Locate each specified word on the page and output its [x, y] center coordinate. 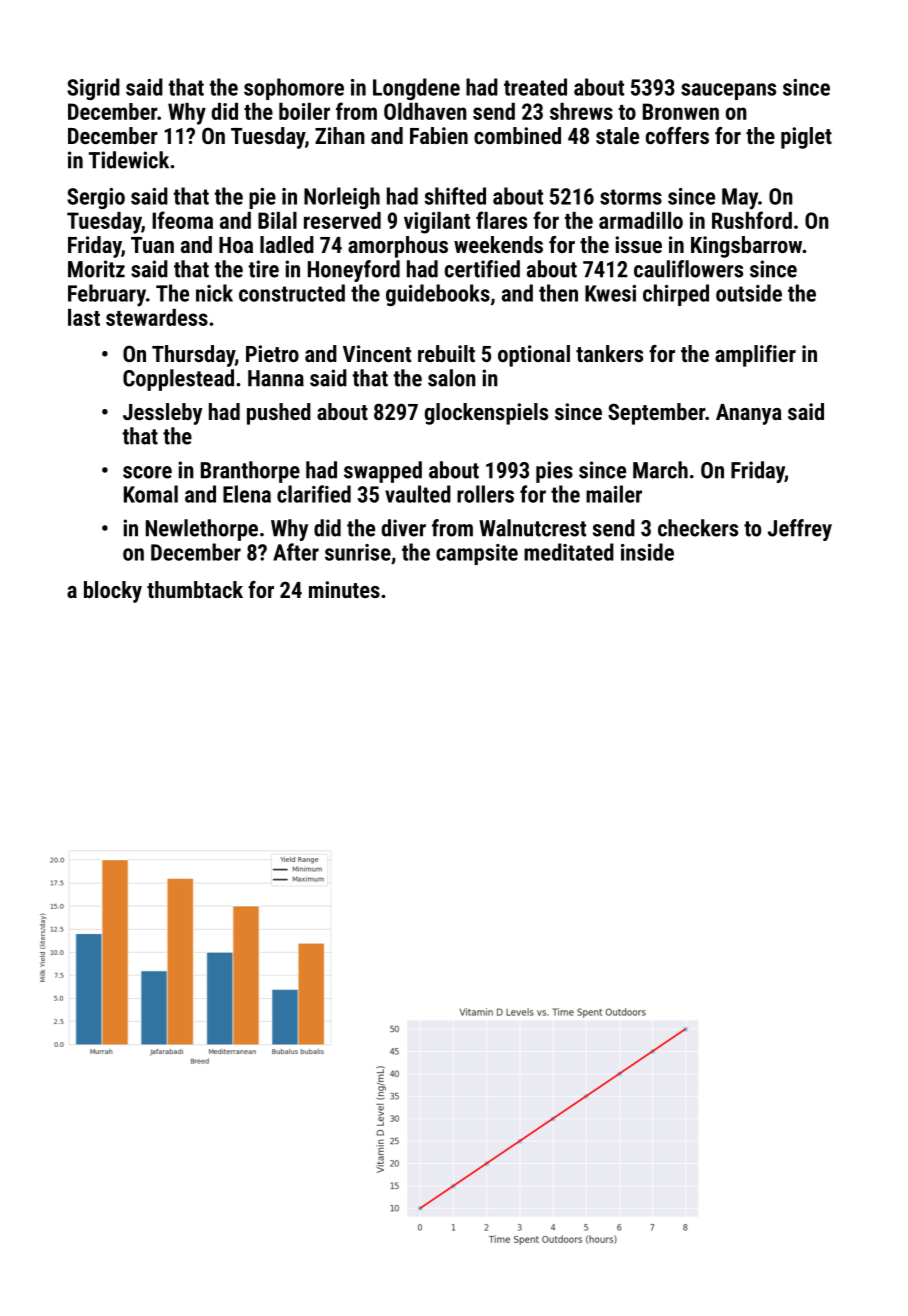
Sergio [96, 198]
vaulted [418, 494]
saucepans [728, 91]
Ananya [749, 414]
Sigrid [93, 89]
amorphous [398, 247]
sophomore [294, 89]
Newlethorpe [202, 530]
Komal [151, 494]
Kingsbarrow [747, 247]
